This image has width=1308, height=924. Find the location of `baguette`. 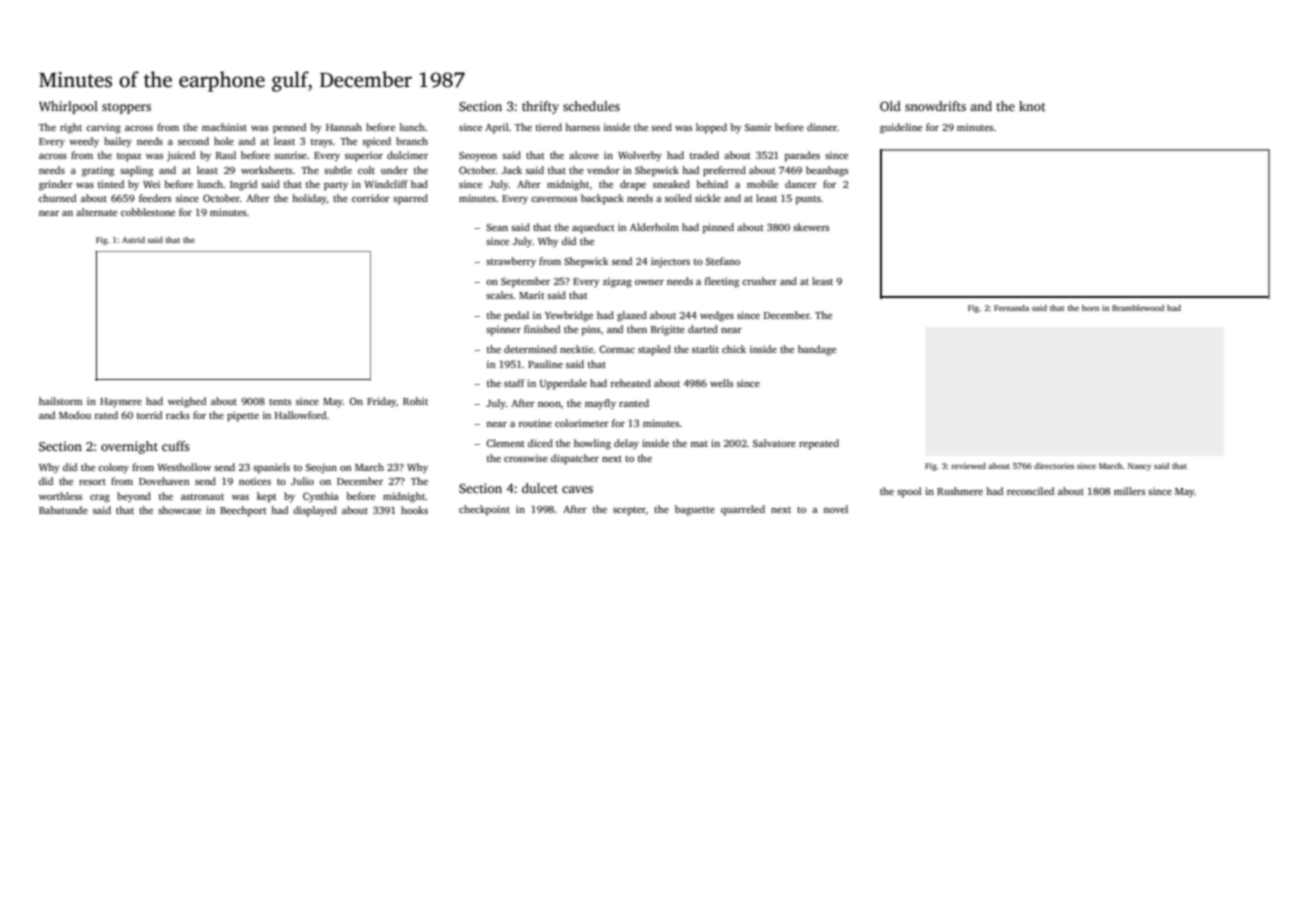

baguette is located at coordinates (695, 510).
